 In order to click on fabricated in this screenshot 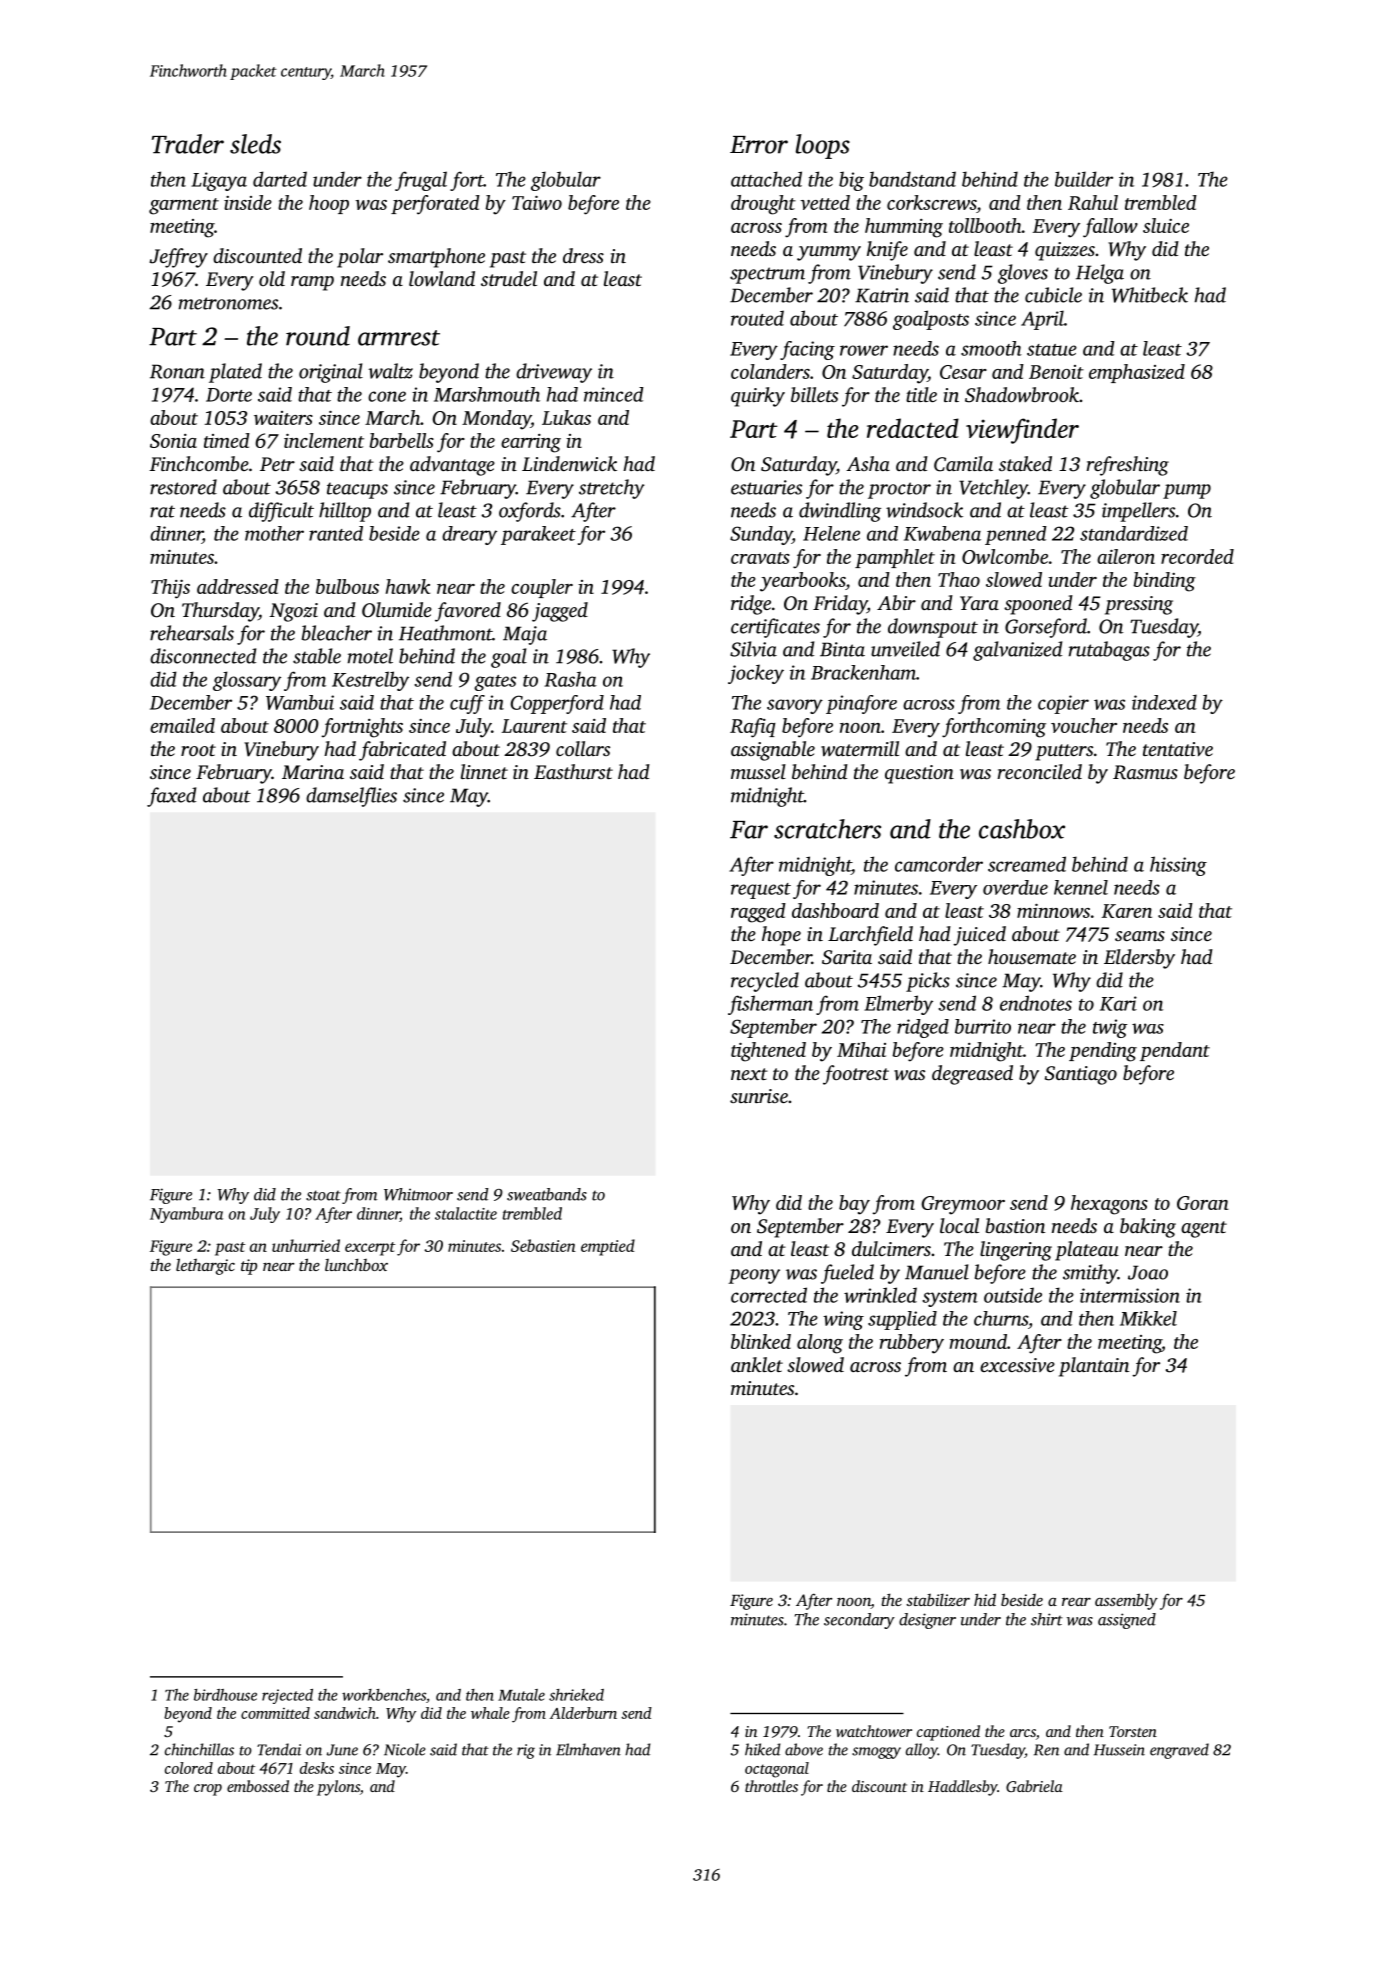, I will do `click(402, 751)`.
